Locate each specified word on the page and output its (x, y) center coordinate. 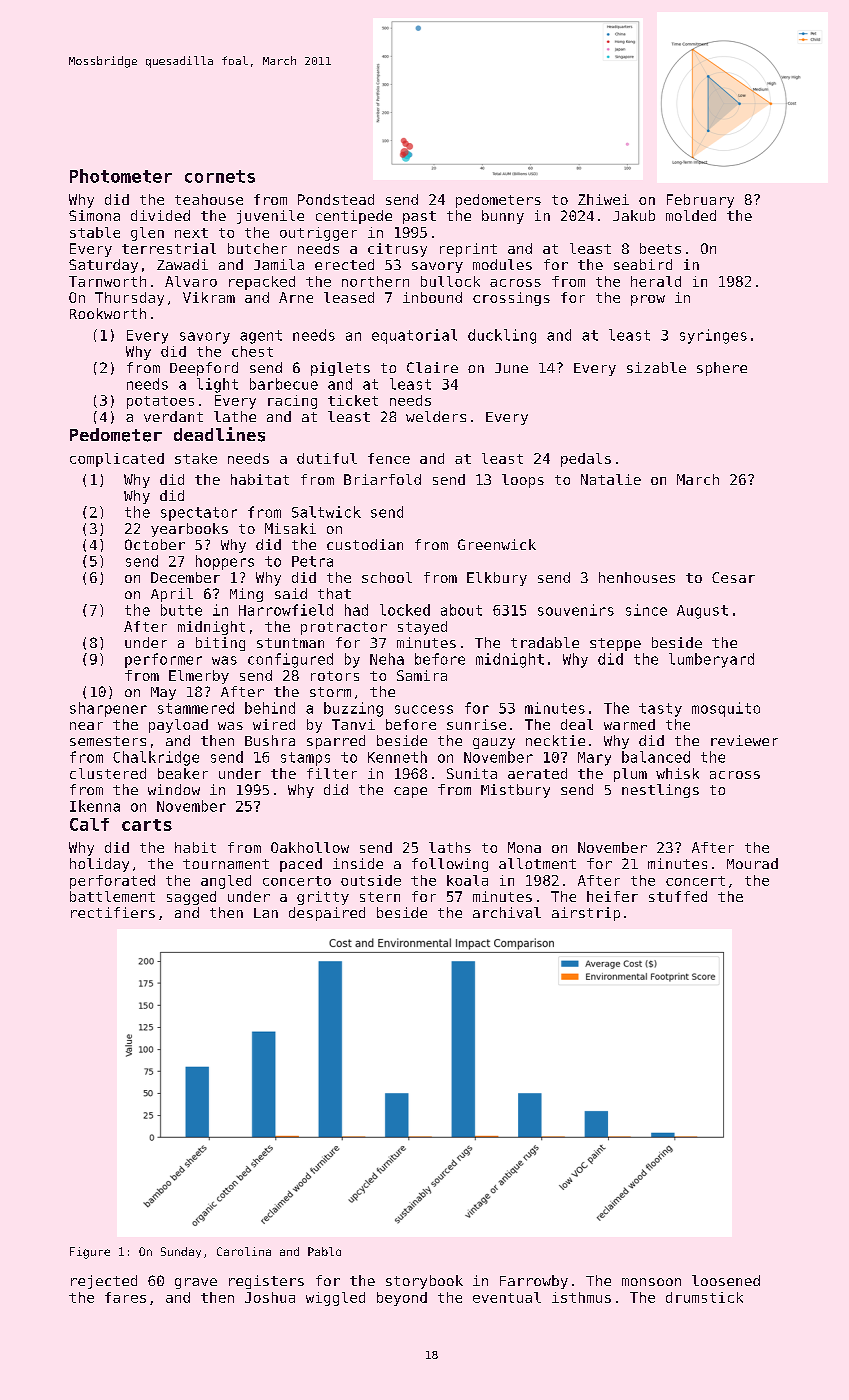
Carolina (244, 1251)
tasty (660, 710)
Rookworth (108, 313)
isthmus (581, 1297)
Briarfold (382, 479)
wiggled (335, 1299)
